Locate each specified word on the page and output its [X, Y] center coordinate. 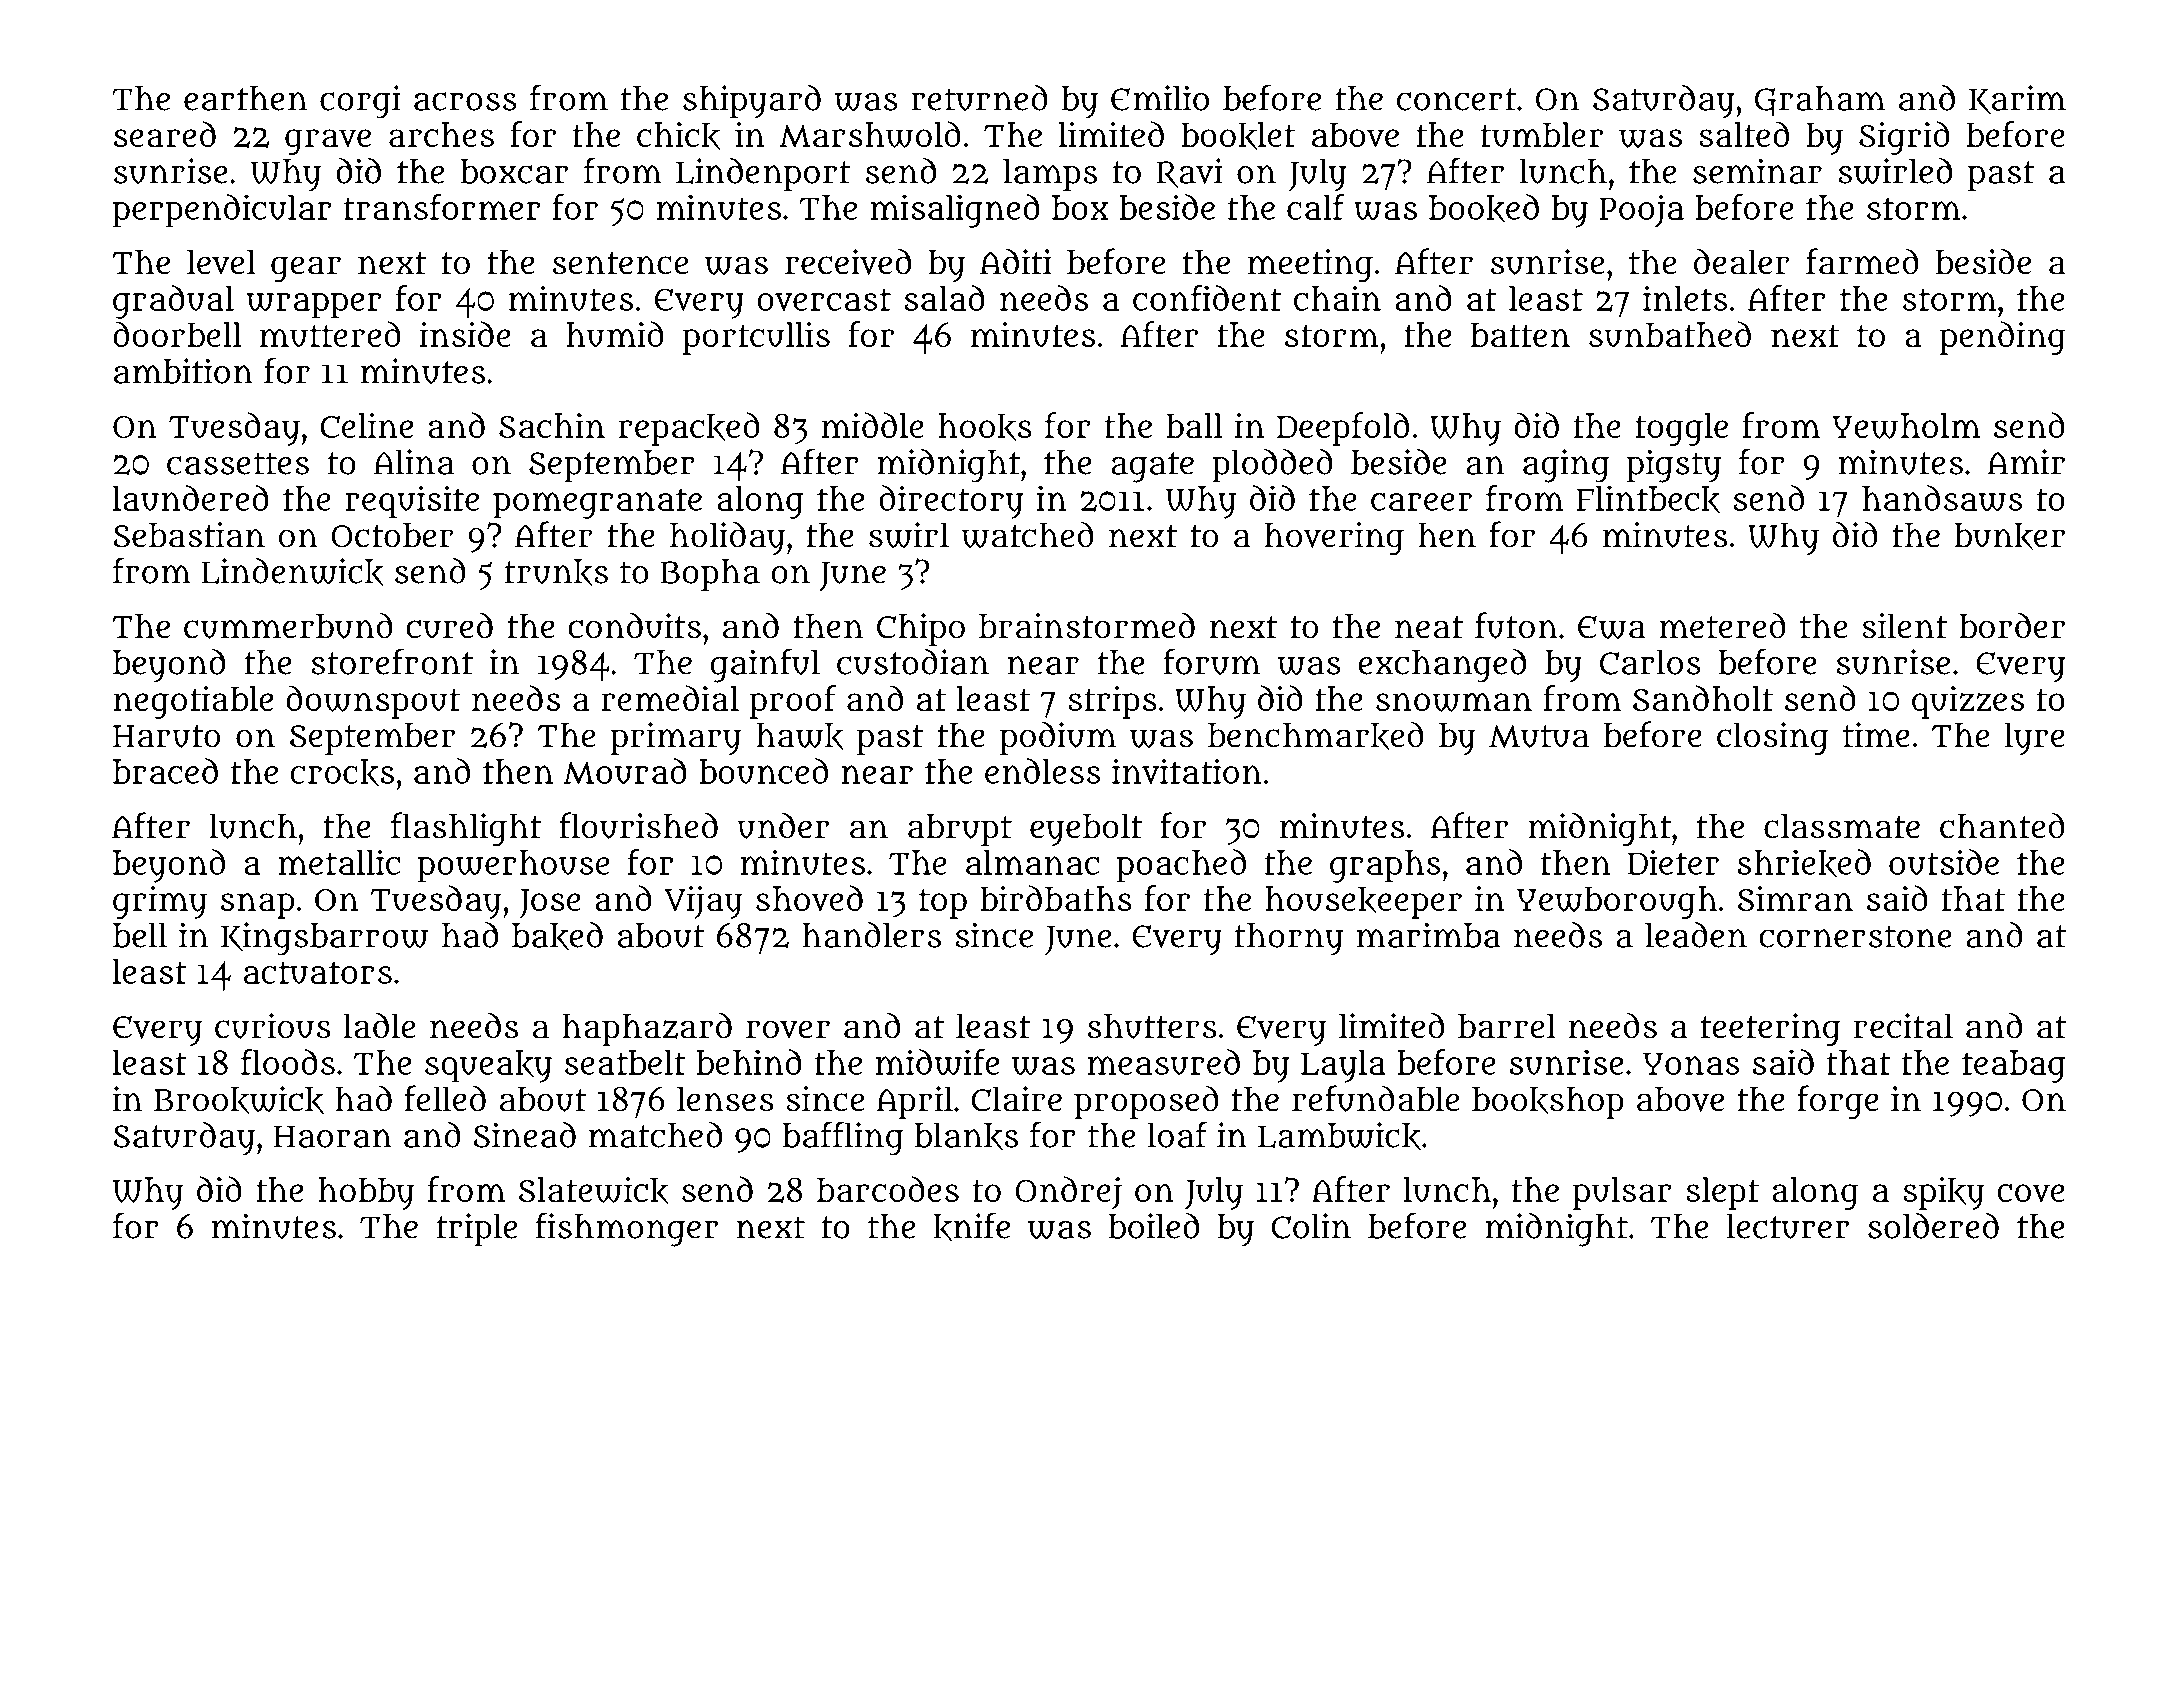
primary [675, 738]
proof [792, 702]
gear [306, 269]
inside [465, 334]
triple [476, 1229]
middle [873, 425]
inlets [1685, 298]
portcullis [756, 338]
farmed [1862, 261]
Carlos [1650, 662]
